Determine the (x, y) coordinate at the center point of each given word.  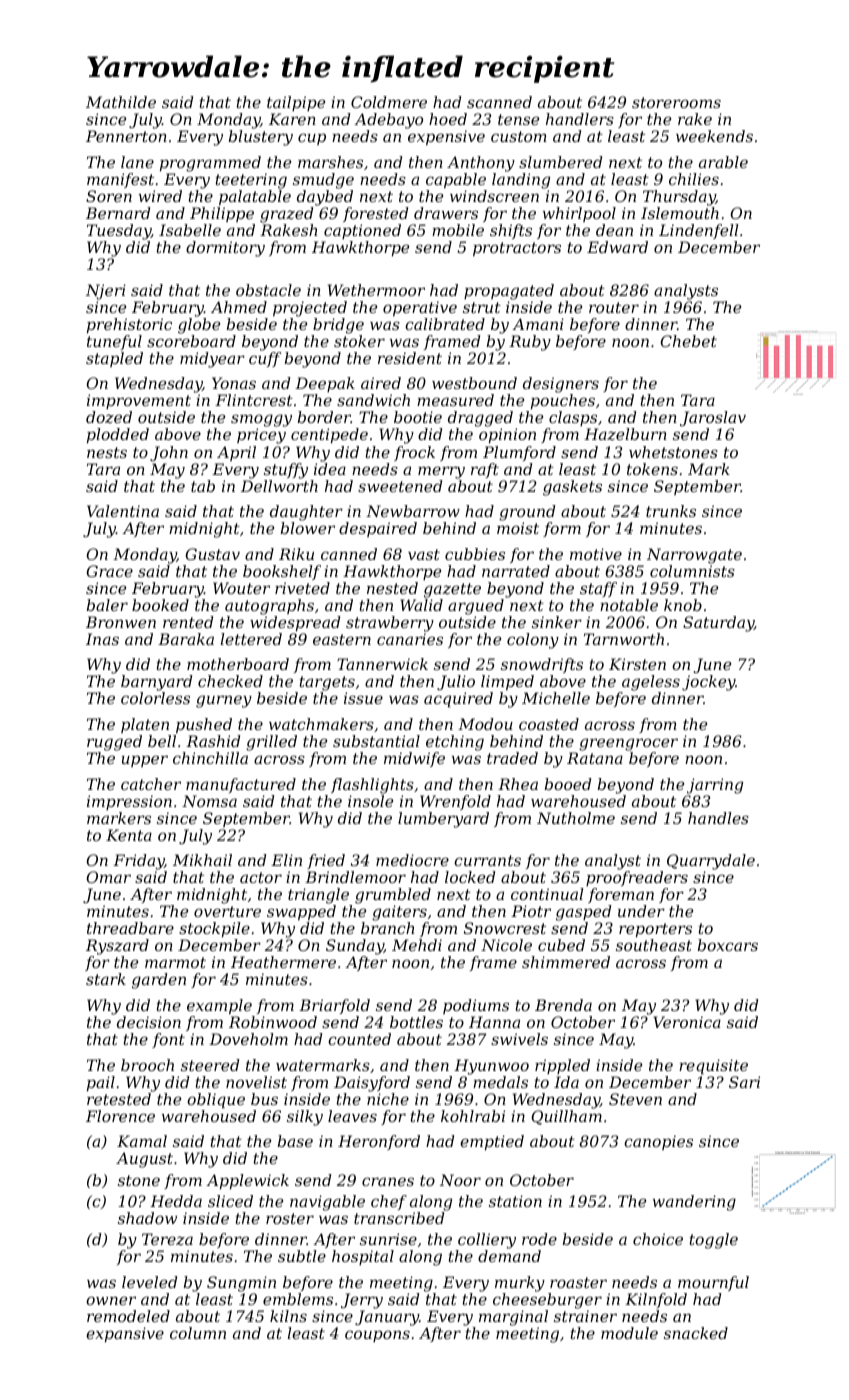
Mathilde (121, 102)
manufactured (241, 785)
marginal (513, 1318)
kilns (288, 1316)
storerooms (676, 102)
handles (718, 818)
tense (518, 119)
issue (363, 698)
